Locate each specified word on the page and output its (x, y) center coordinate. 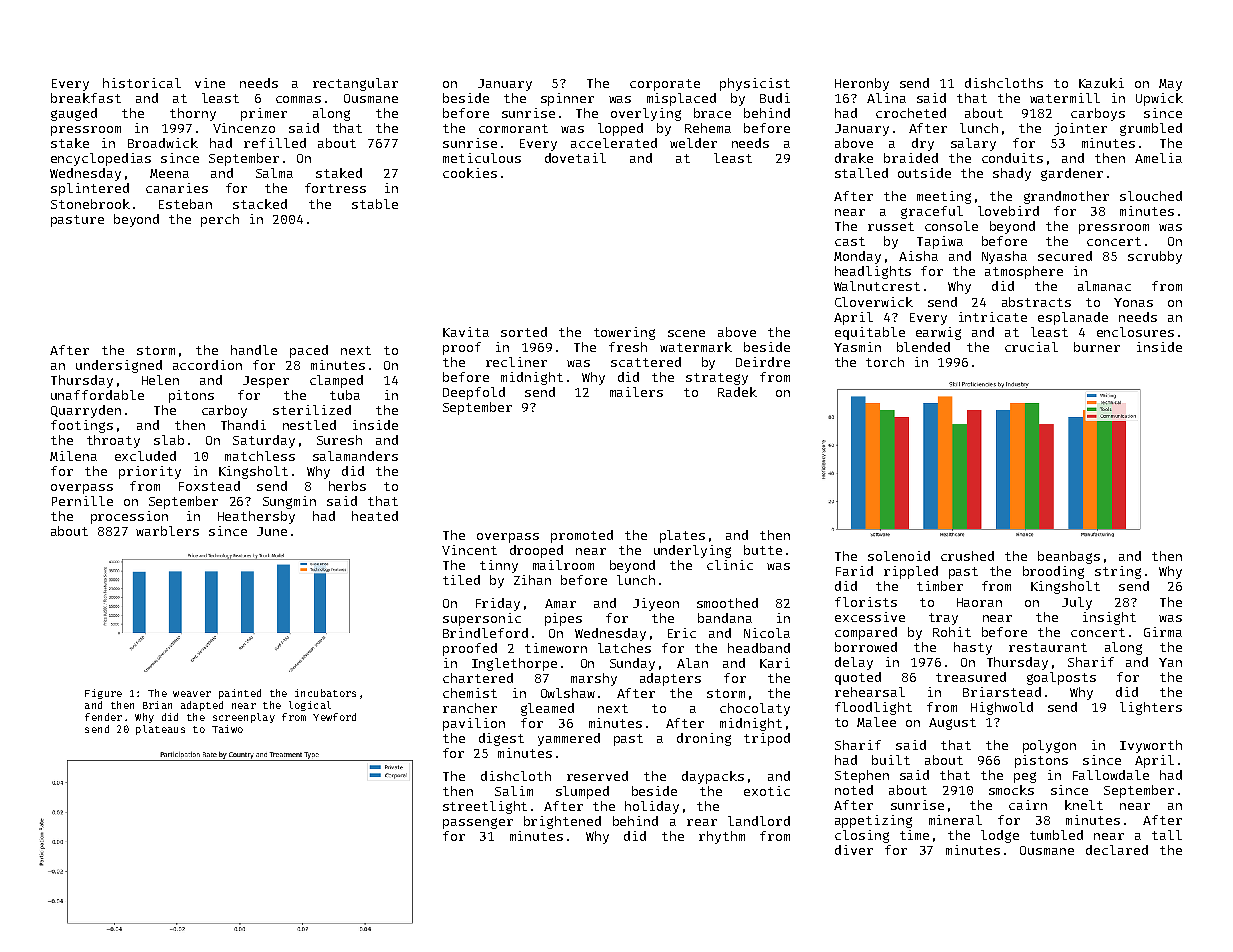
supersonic (482, 619)
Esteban (185, 204)
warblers (167, 531)
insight (1109, 618)
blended (923, 347)
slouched (1151, 196)
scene (686, 333)
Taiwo (227, 729)
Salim (514, 791)
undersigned (119, 366)
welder (693, 143)
